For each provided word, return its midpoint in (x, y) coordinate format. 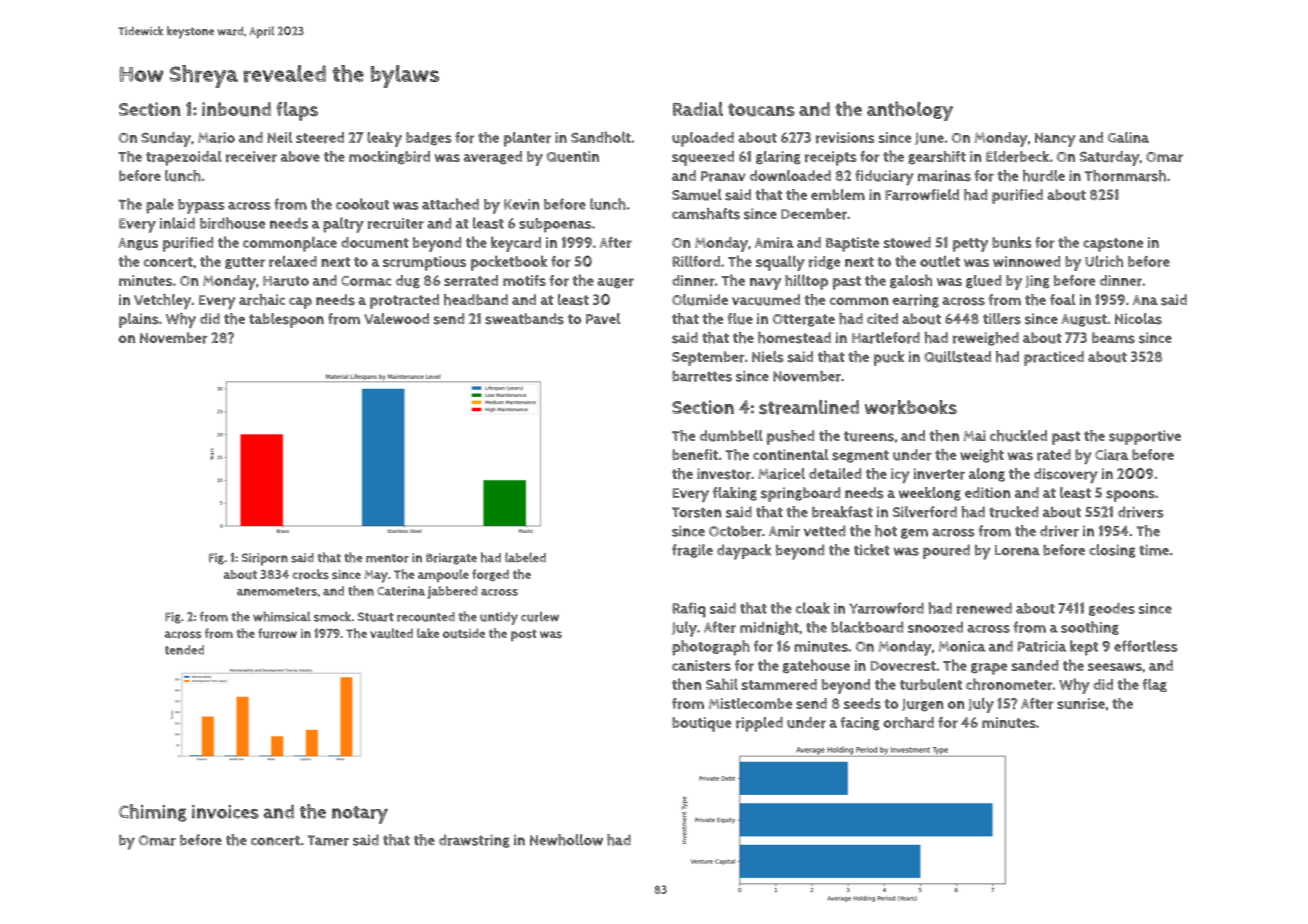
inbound (236, 109)
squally (780, 263)
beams (1113, 338)
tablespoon (286, 320)
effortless (1146, 646)
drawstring (474, 841)
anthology (910, 111)
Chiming (152, 813)
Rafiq (689, 610)
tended (184, 650)
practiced (1054, 358)
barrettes (702, 376)
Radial (698, 109)
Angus (138, 244)
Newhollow (566, 840)
